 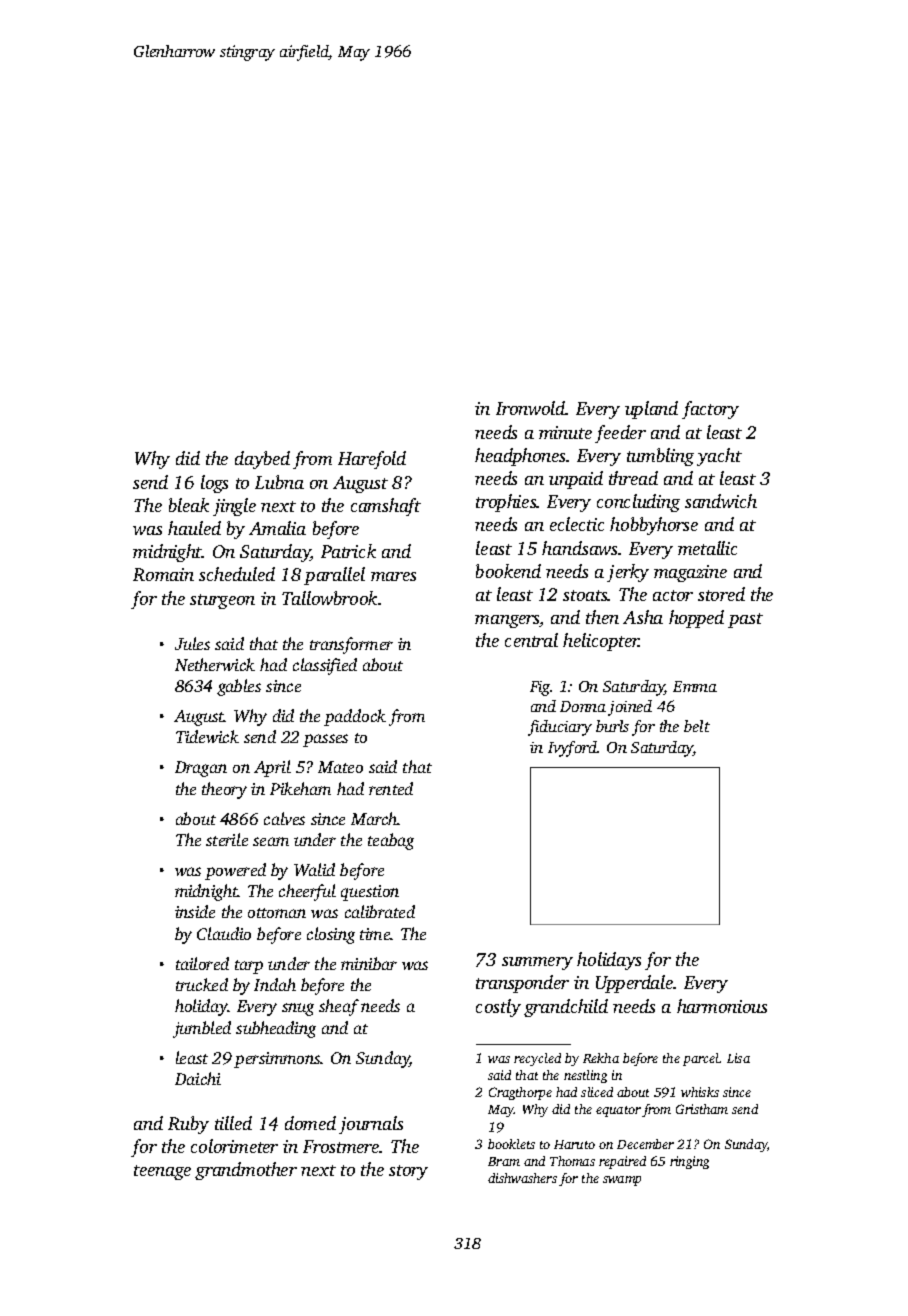 I want to click on Romain, so click(x=163, y=574).
